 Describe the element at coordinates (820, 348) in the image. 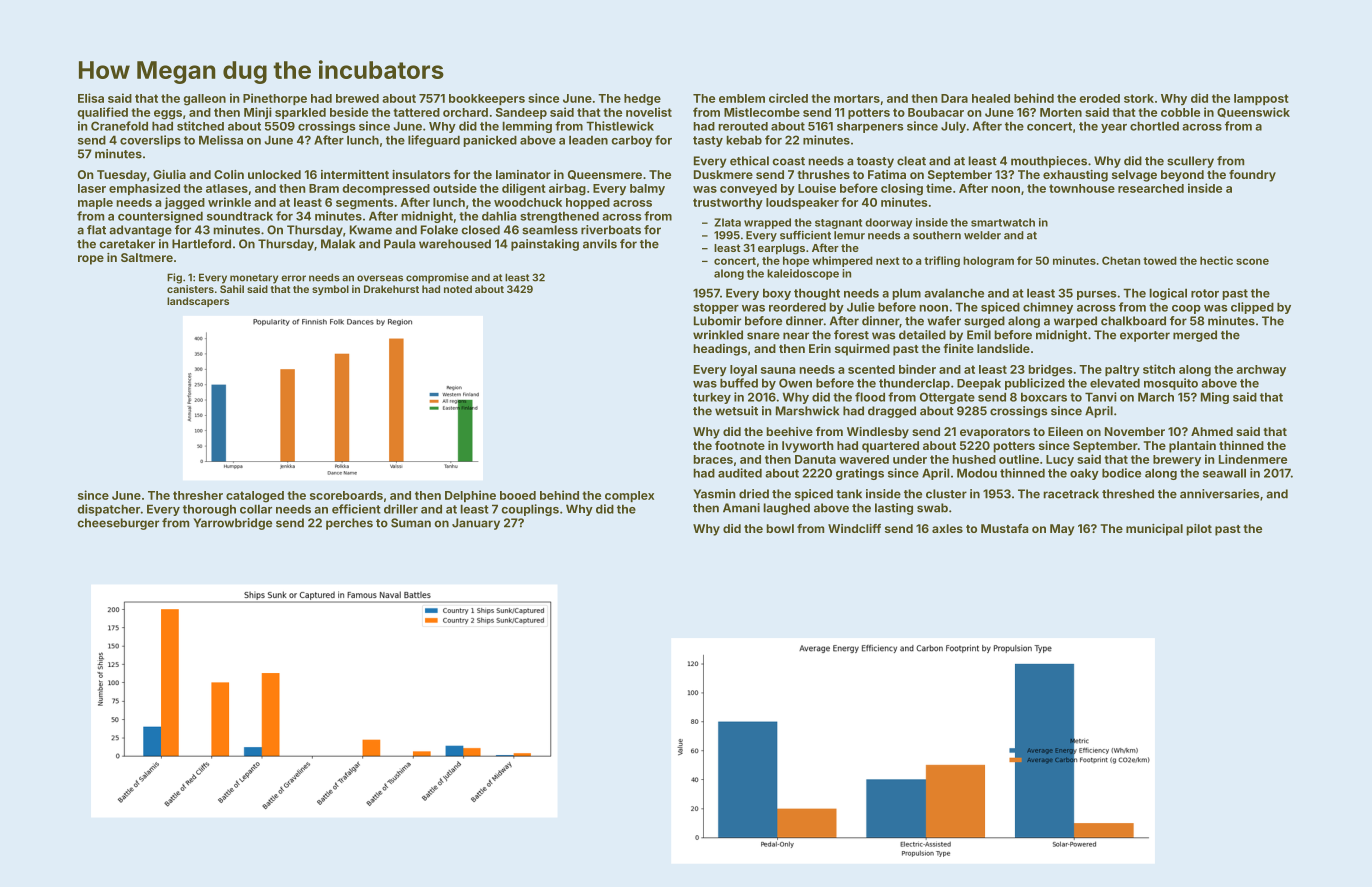

I see `Erin` at that location.
